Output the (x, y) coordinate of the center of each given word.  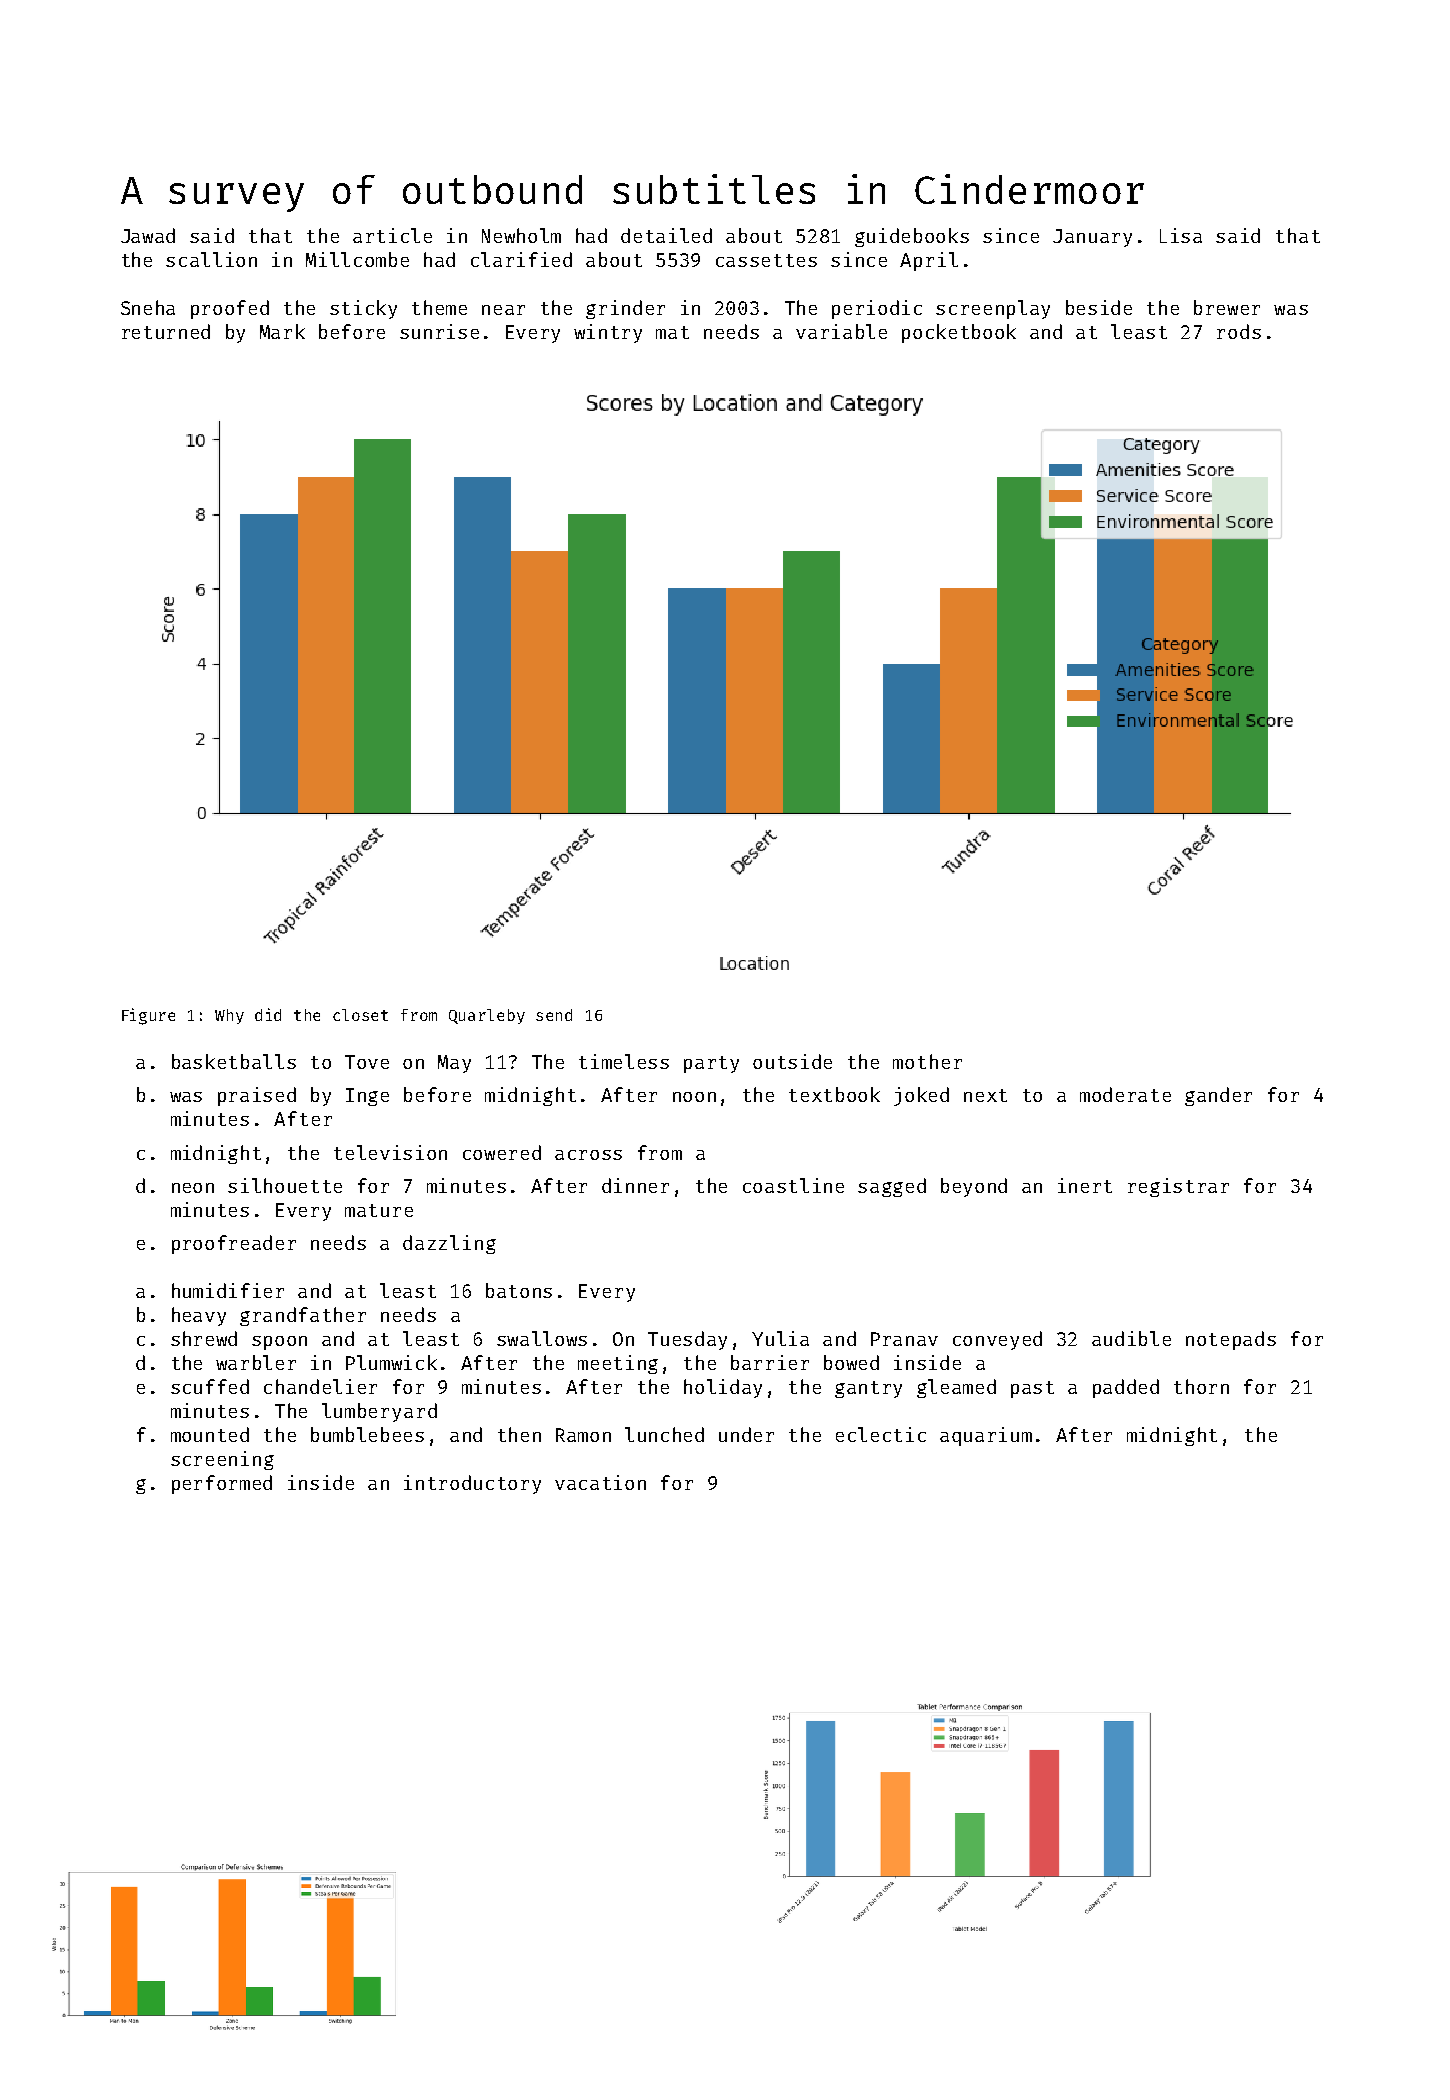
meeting (618, 1364)
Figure (148, 1016)
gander (1218, 1096)
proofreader (234, 1244)
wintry (608, 333)
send (554, 1015)
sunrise (439, 331)
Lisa (1181, 235)
